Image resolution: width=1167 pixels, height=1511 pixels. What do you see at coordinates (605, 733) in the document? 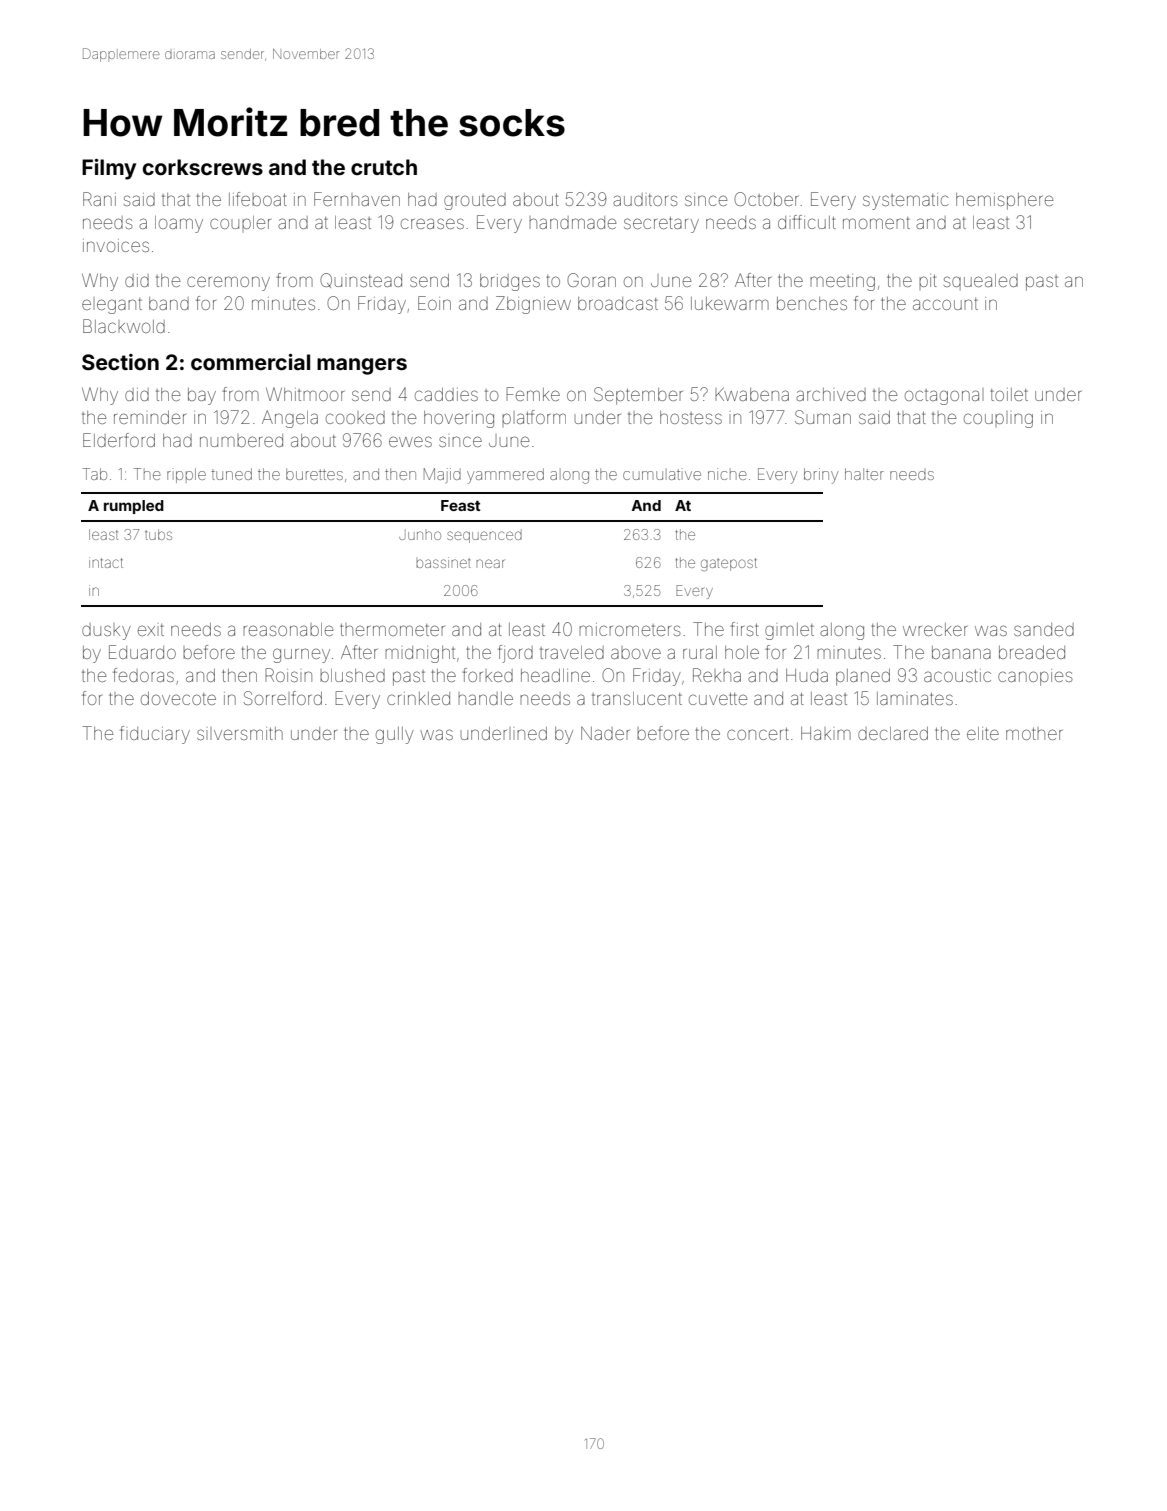
I see `Nader` at bounding box center [605, 733].
